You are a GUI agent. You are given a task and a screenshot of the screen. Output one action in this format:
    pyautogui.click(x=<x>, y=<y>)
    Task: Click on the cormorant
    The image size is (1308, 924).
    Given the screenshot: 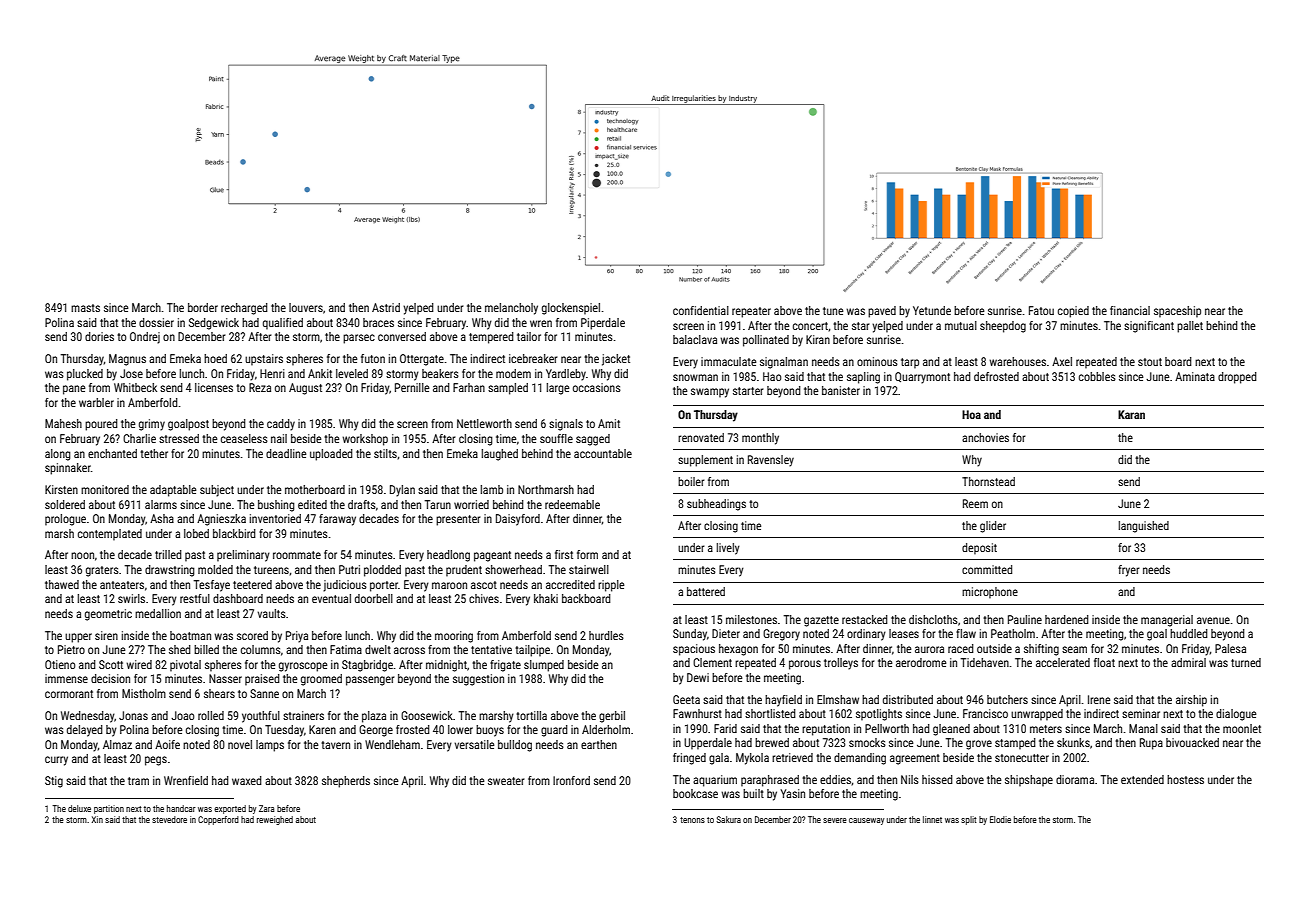 What is the action you would take?
    pyautogui.click(x=69, y=694)
